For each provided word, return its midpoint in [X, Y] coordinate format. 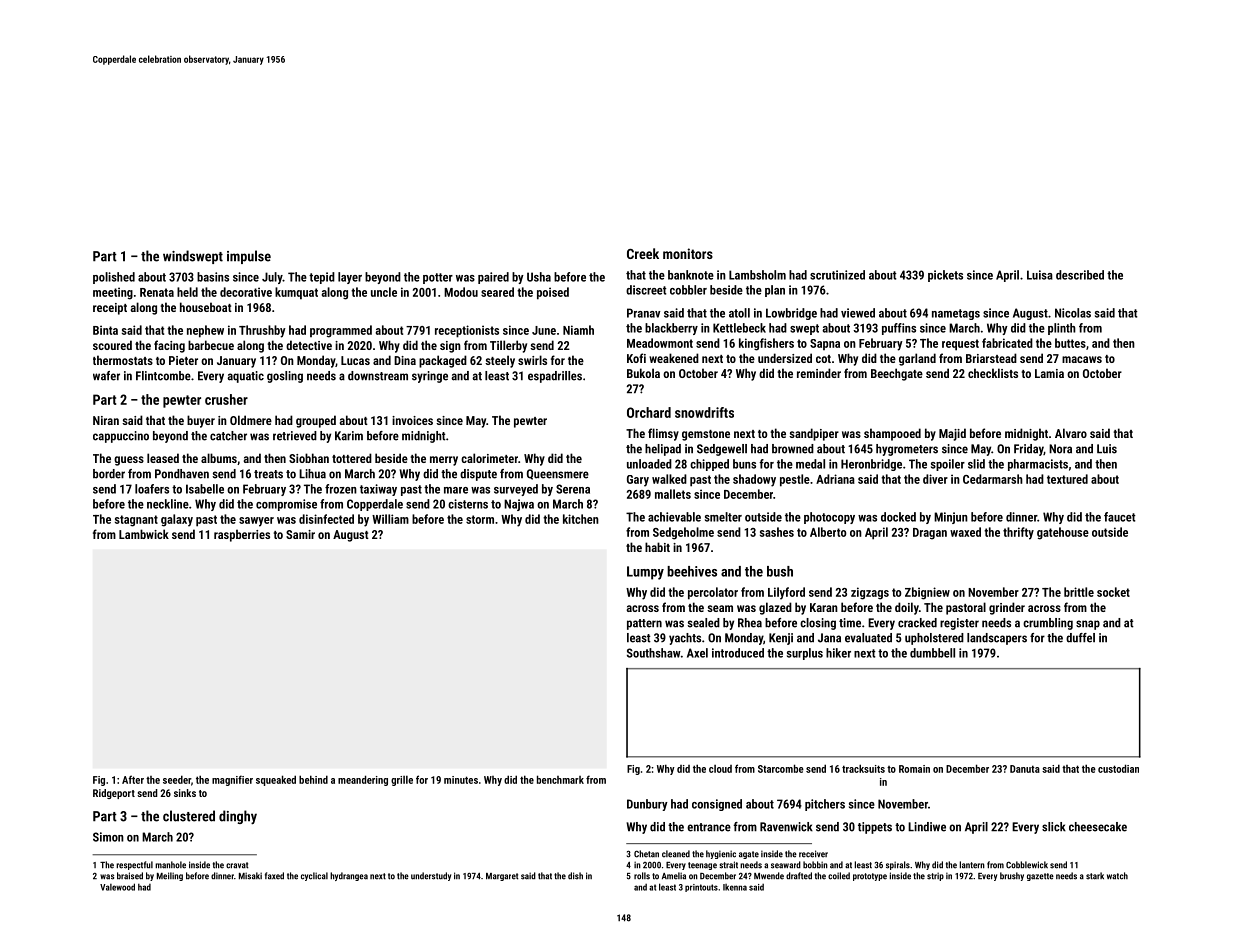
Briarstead [991, 358]
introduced [738, 653]
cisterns [468, 504]
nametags [956, 314]
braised [130, 876]
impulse [249, 257]
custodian [1118, 768]
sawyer [256, 522]
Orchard [649, 412]
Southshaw [654, 653]
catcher [228, 436]
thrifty [1018, 533]
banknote [691, 275]
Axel [697, 653]
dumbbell [932, 653]
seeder [177, 779]
